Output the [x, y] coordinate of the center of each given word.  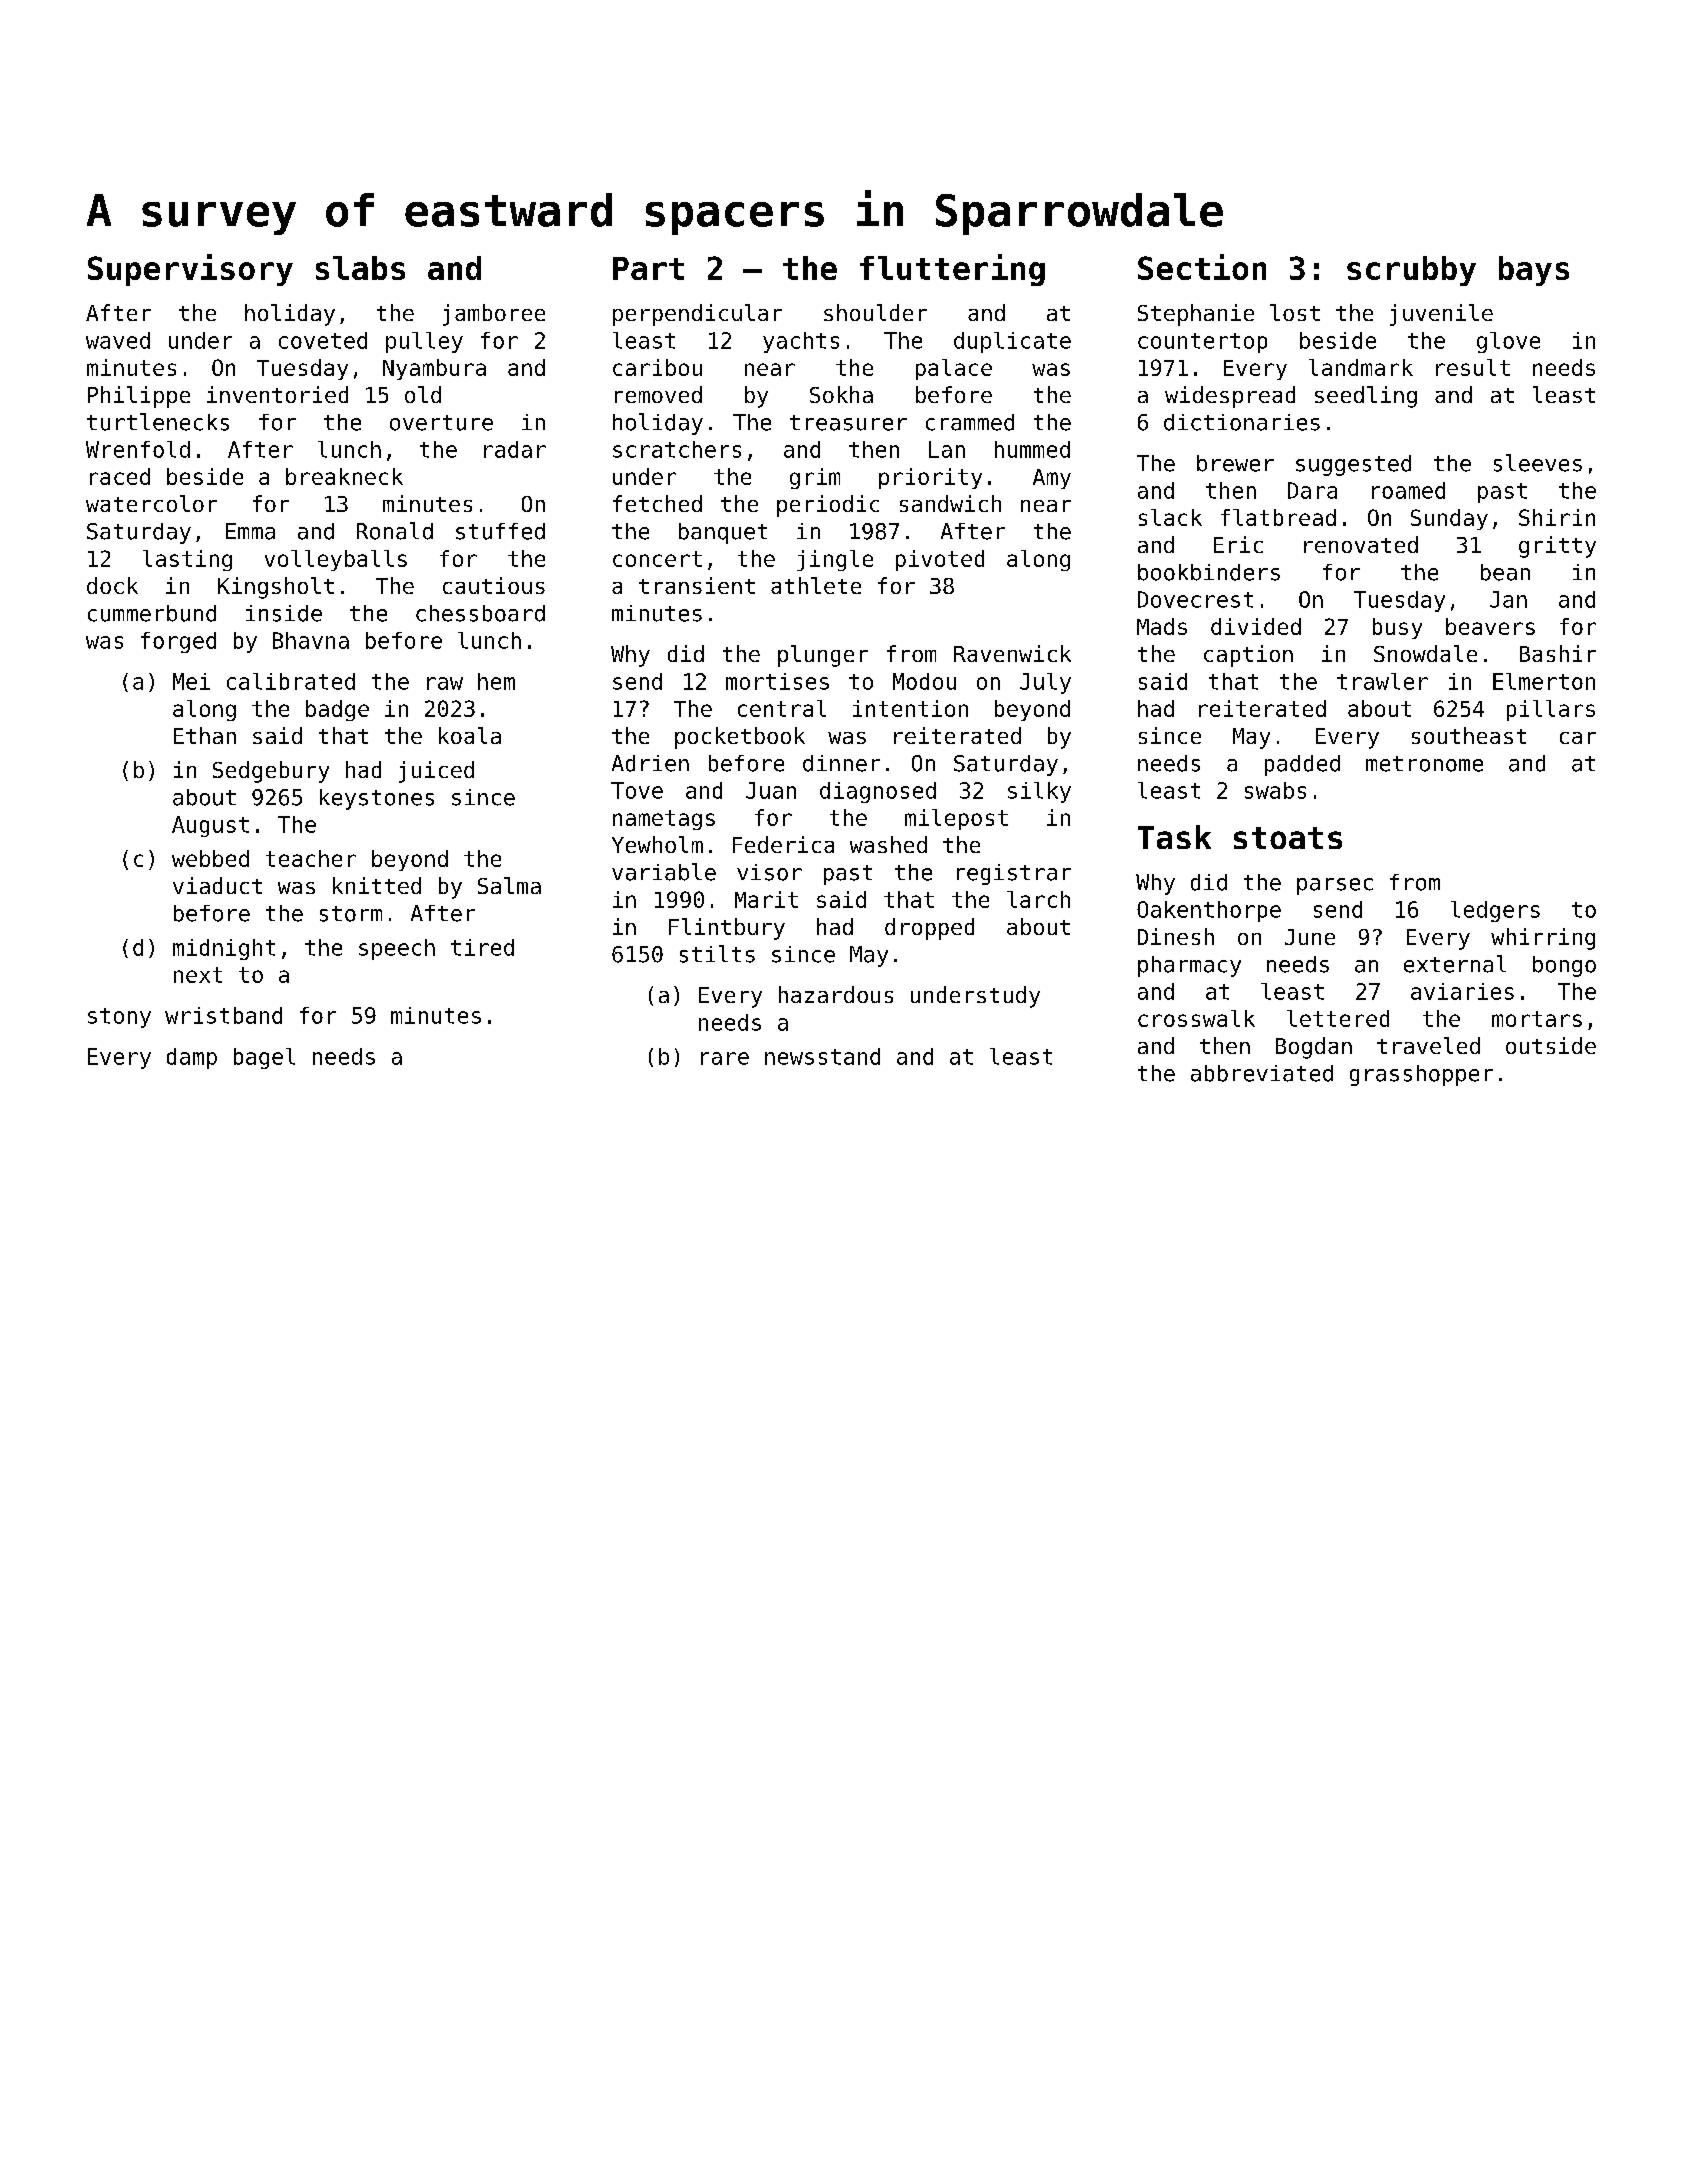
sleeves [1538, 463]
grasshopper [1421, 1075]
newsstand [822, 1056]
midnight [224, 949]
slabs [360, 268]
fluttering [952, 270]
